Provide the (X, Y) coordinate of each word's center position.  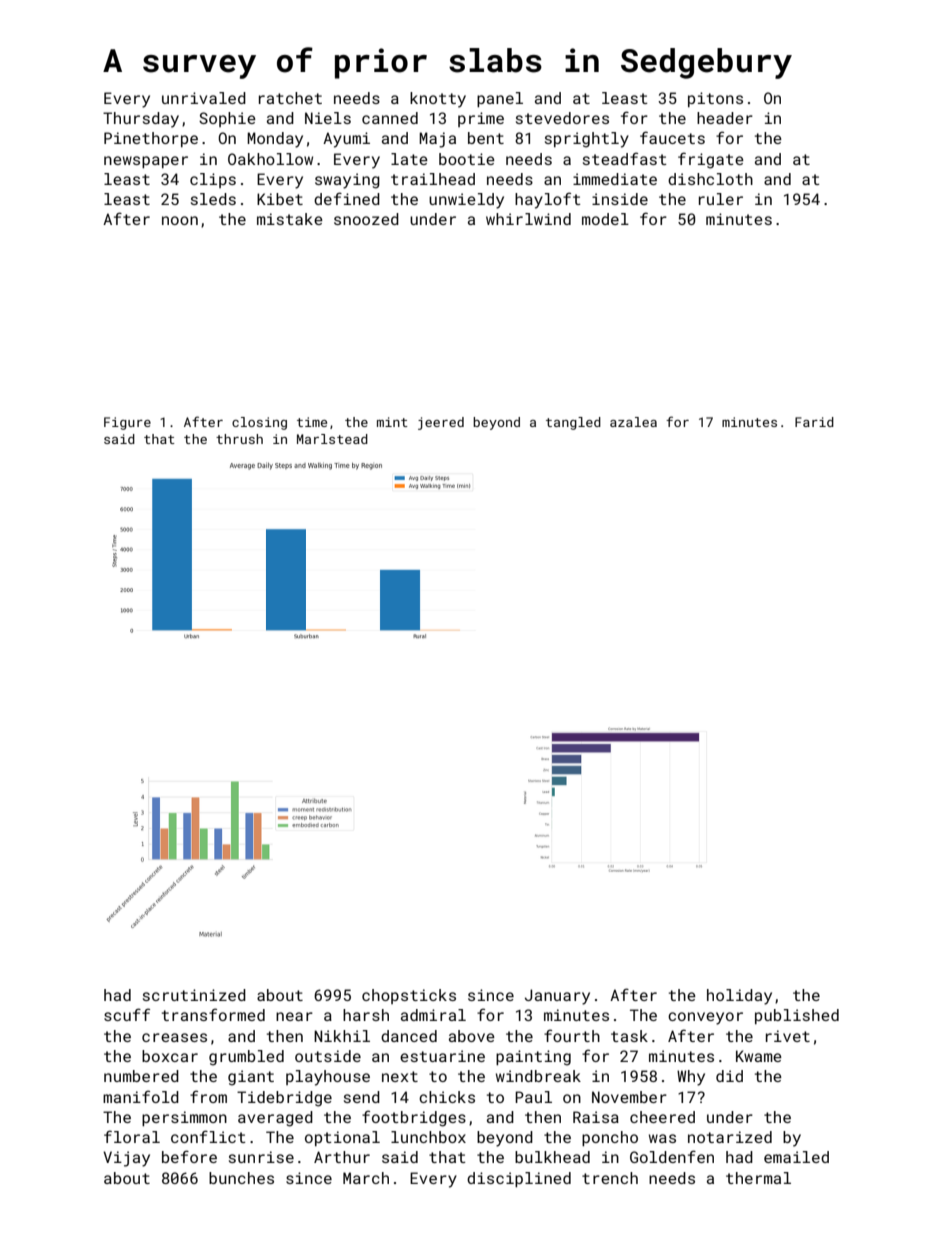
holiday (739, 997)
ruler (721, 199)
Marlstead (332, 439)
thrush (239, 439)
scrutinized (194, 995)
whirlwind (528, 219)
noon (180, 220)
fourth (572, 1035)
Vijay (126, 1159)
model (605, 219)
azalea (633, 422)
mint (392, 422)
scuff (127, 1014)
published (797, 1016)
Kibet (280, 199)
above (472, 1036)
